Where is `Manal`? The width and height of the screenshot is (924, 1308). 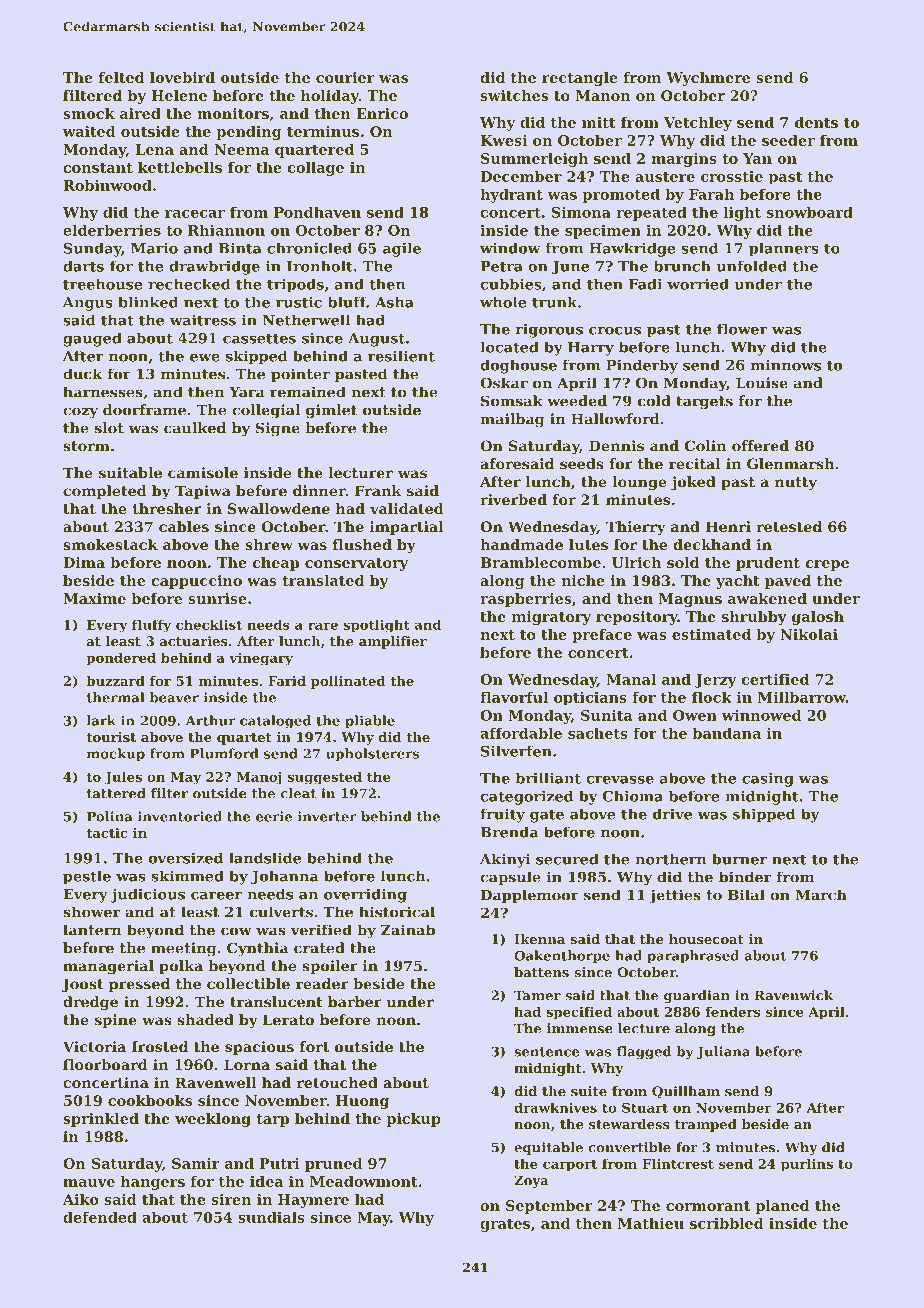
Manal is located at coordinates (631, 679).
